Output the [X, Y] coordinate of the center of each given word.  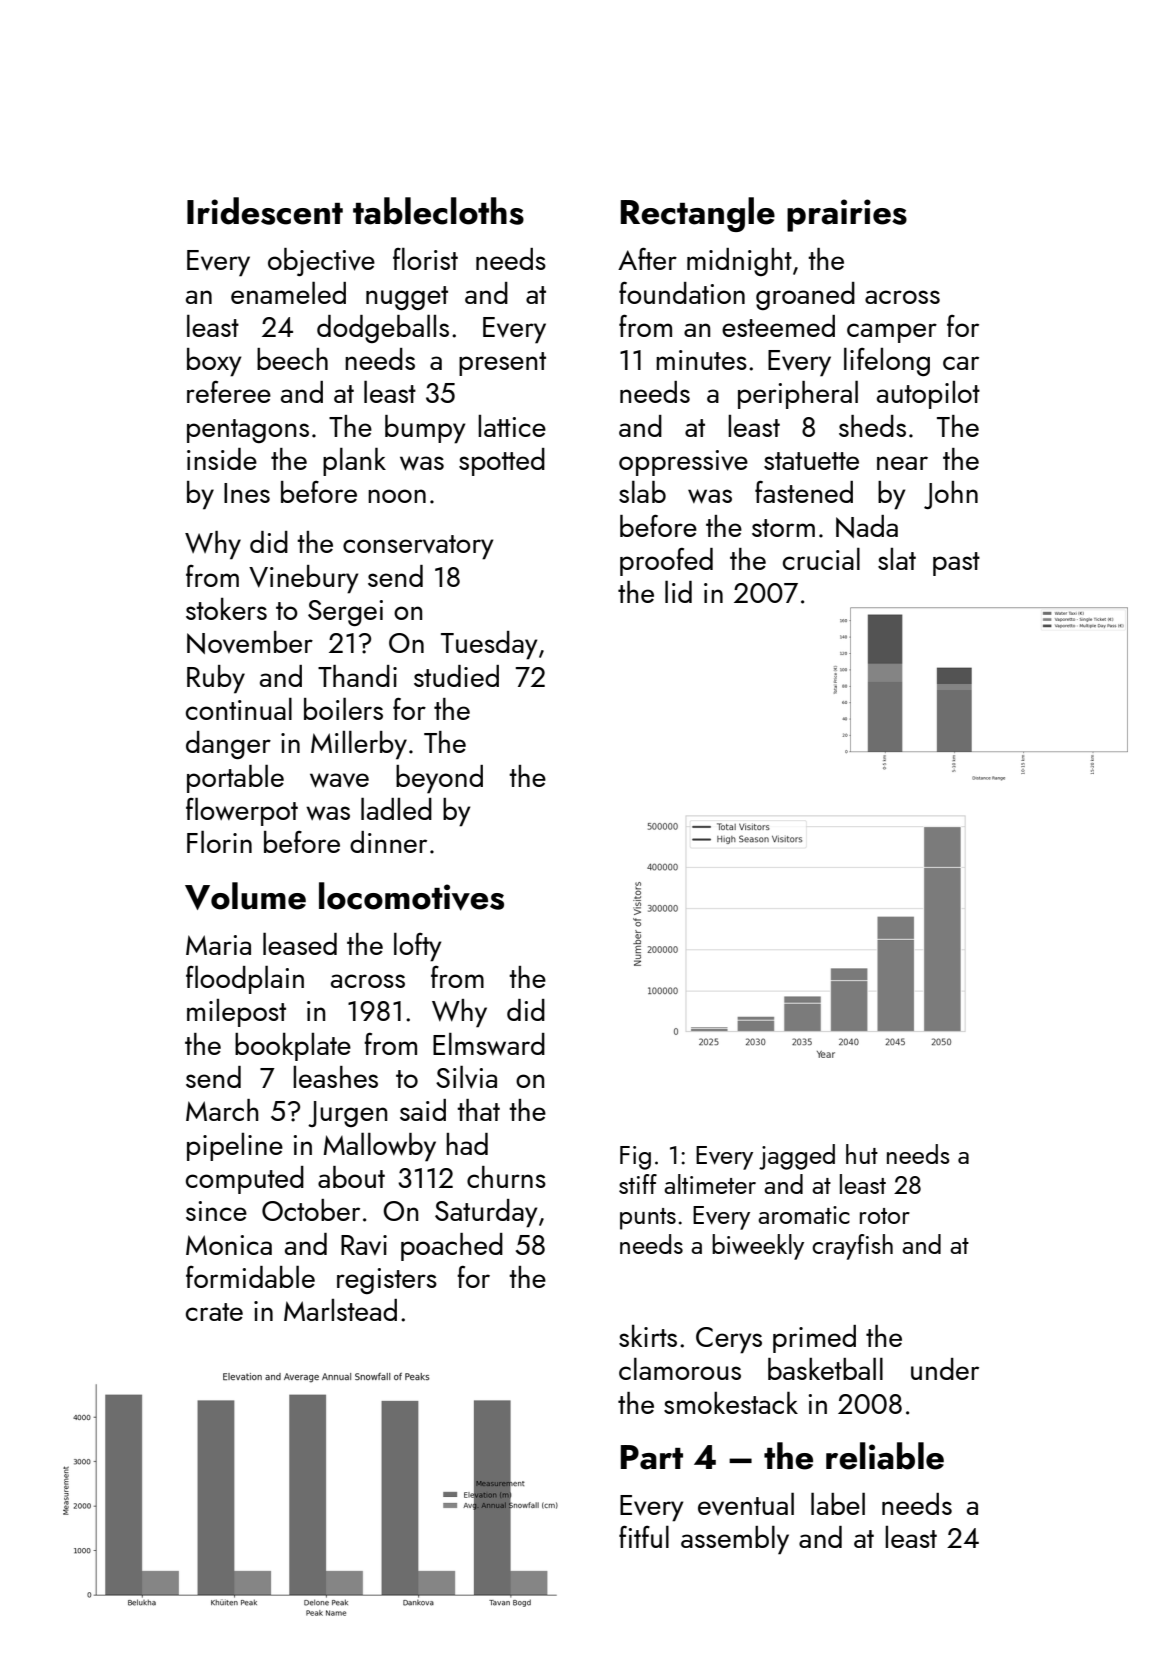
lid [678, 591]
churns [506, 1177]
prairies [847, 215]
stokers [226, 609]
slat [897, 559]
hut [862, 1154]
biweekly [758, 1247]
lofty [417, 947]
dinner [388, 842]
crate [214, 1312]
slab [642, 492]
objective [321, 262]
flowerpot [242, 811]
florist [425, 259]
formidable [250, 1276]
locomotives [411, 896]
